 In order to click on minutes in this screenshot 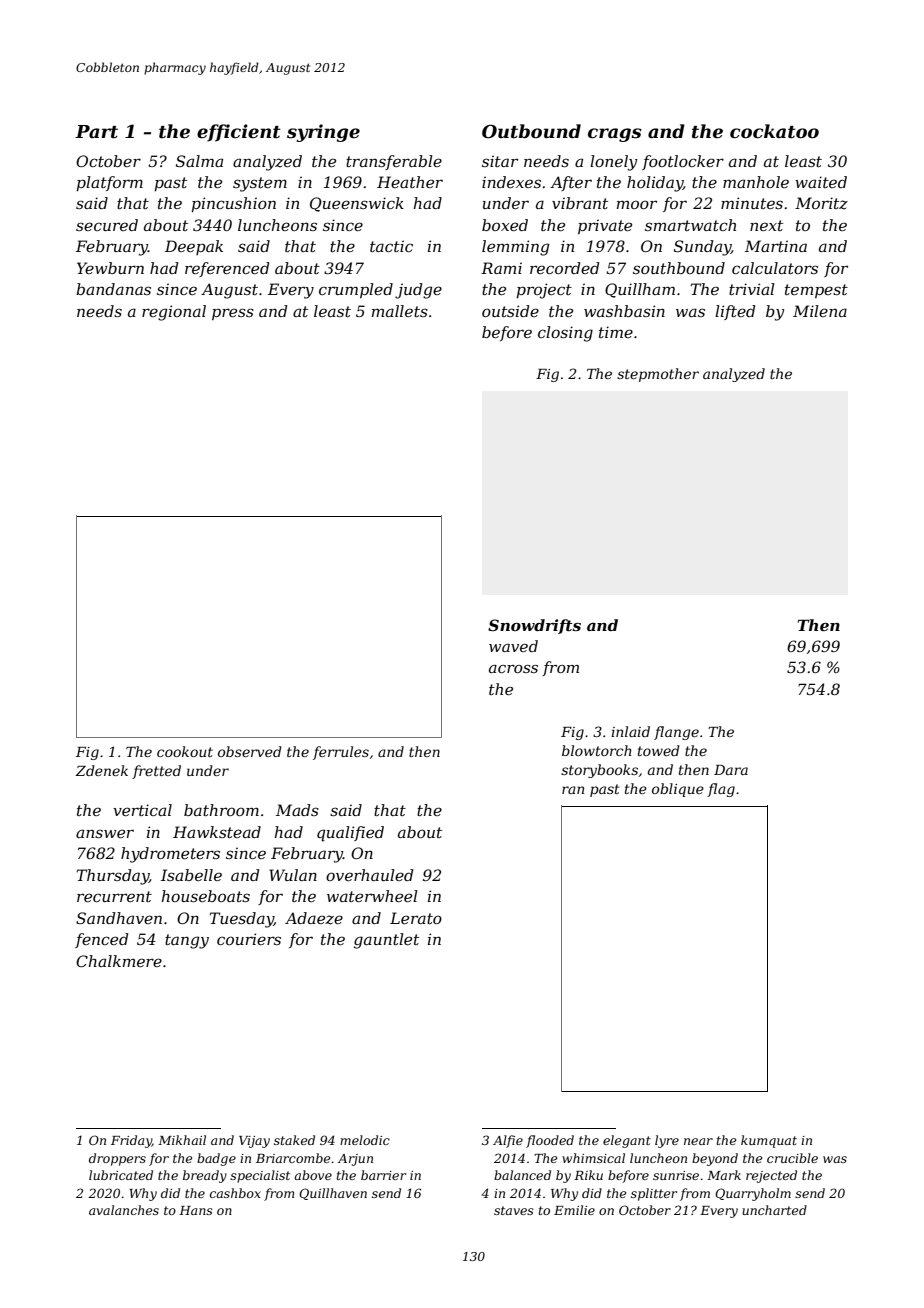, I will do `click(752, 203)`.
